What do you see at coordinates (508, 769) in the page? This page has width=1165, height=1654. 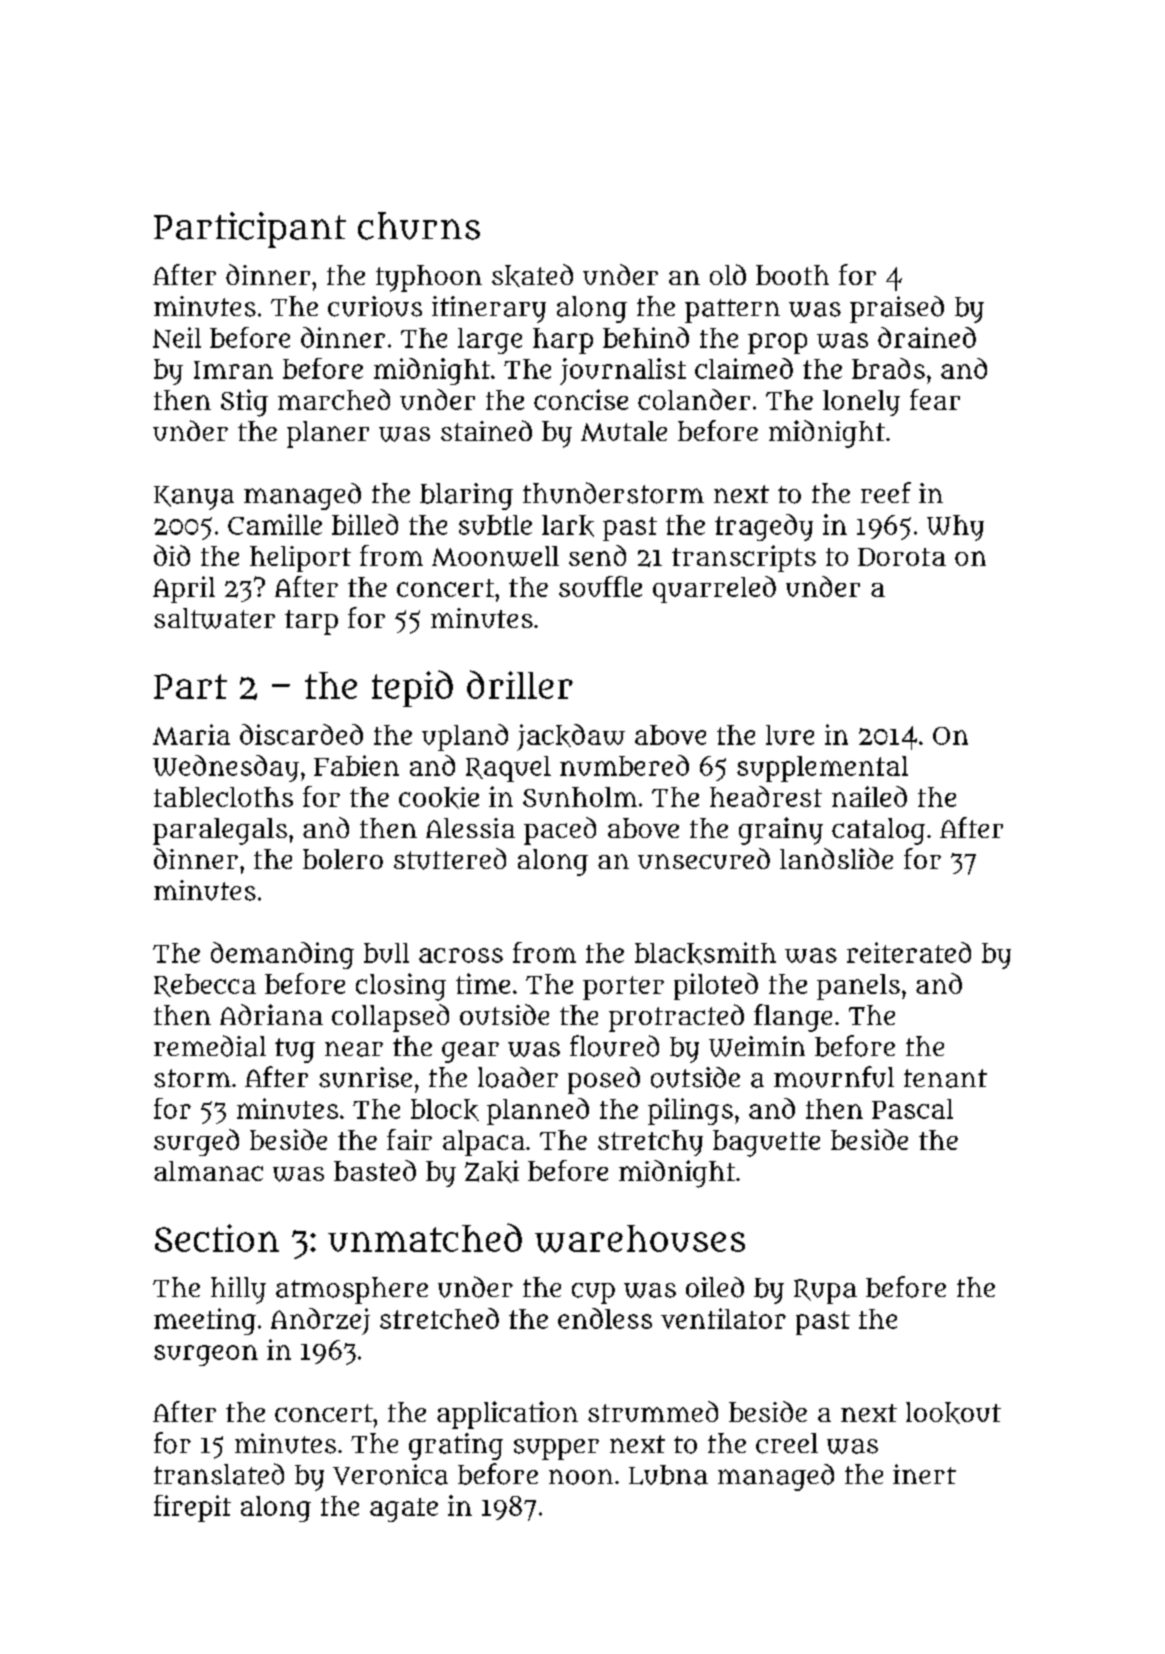 I see `Raquel` at bounding box center [508, 769].
